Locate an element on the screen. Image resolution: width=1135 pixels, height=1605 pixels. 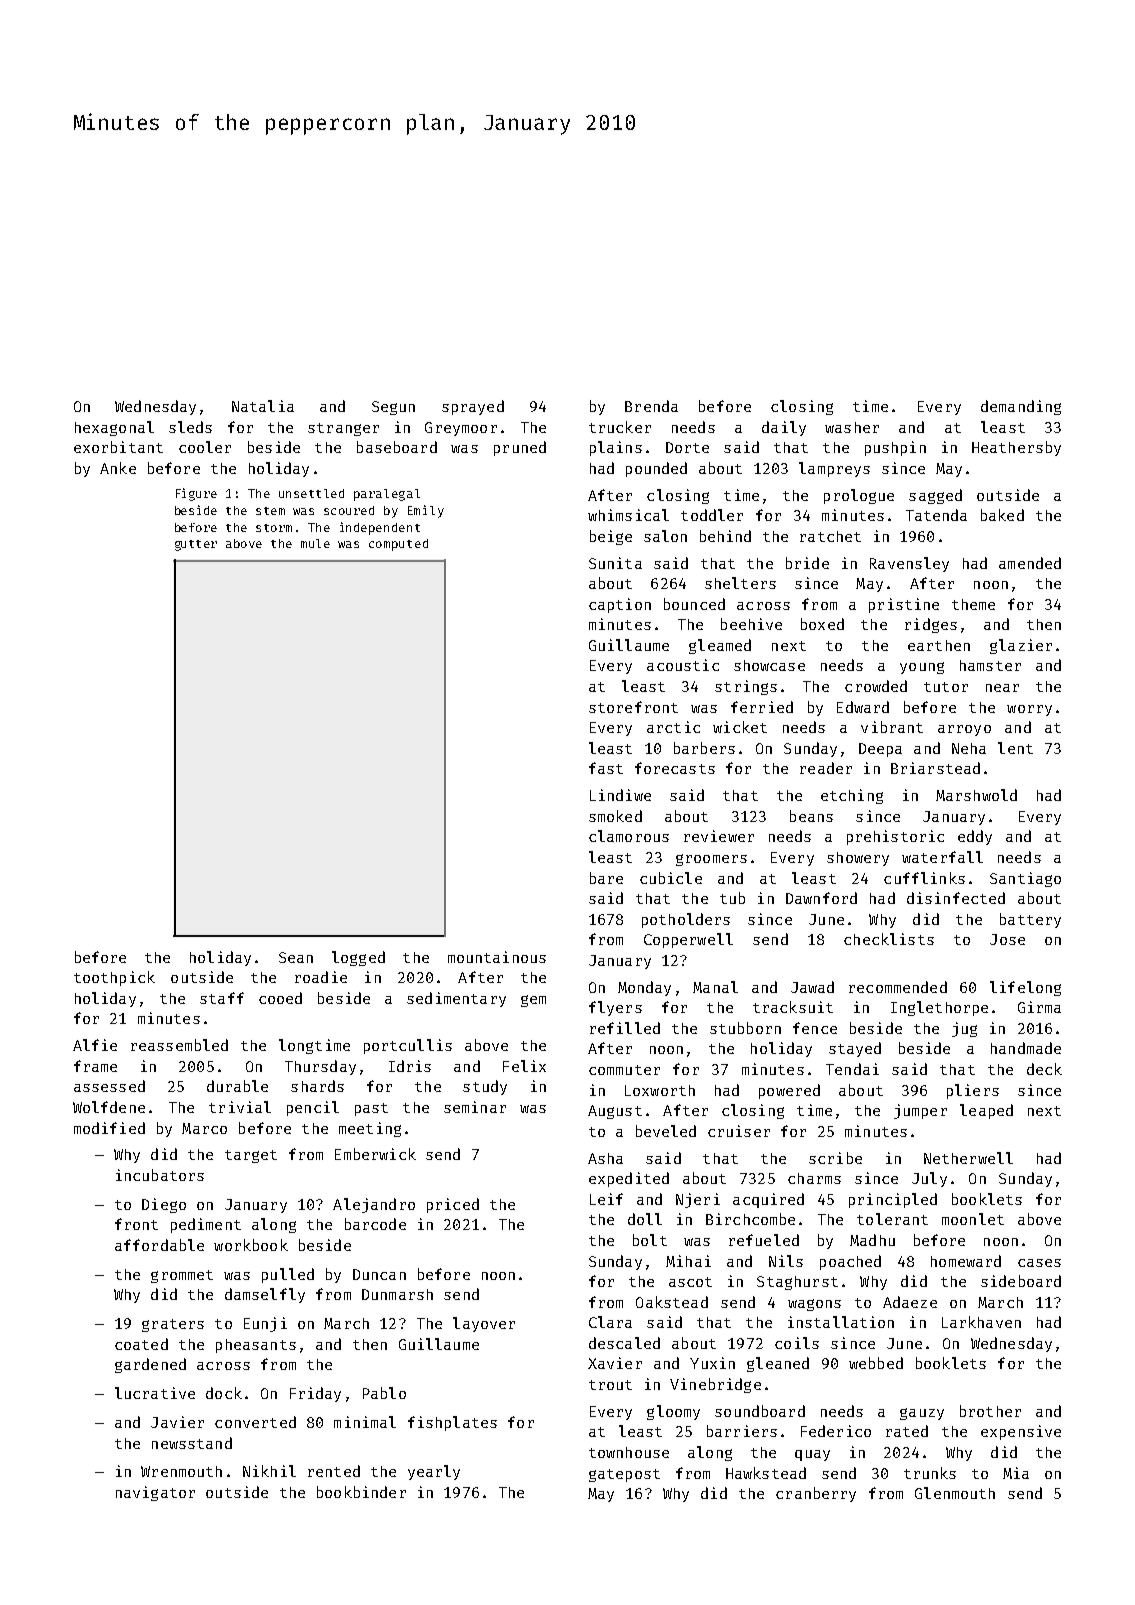
Glenmouth is located at coordinates (955, 1493).
